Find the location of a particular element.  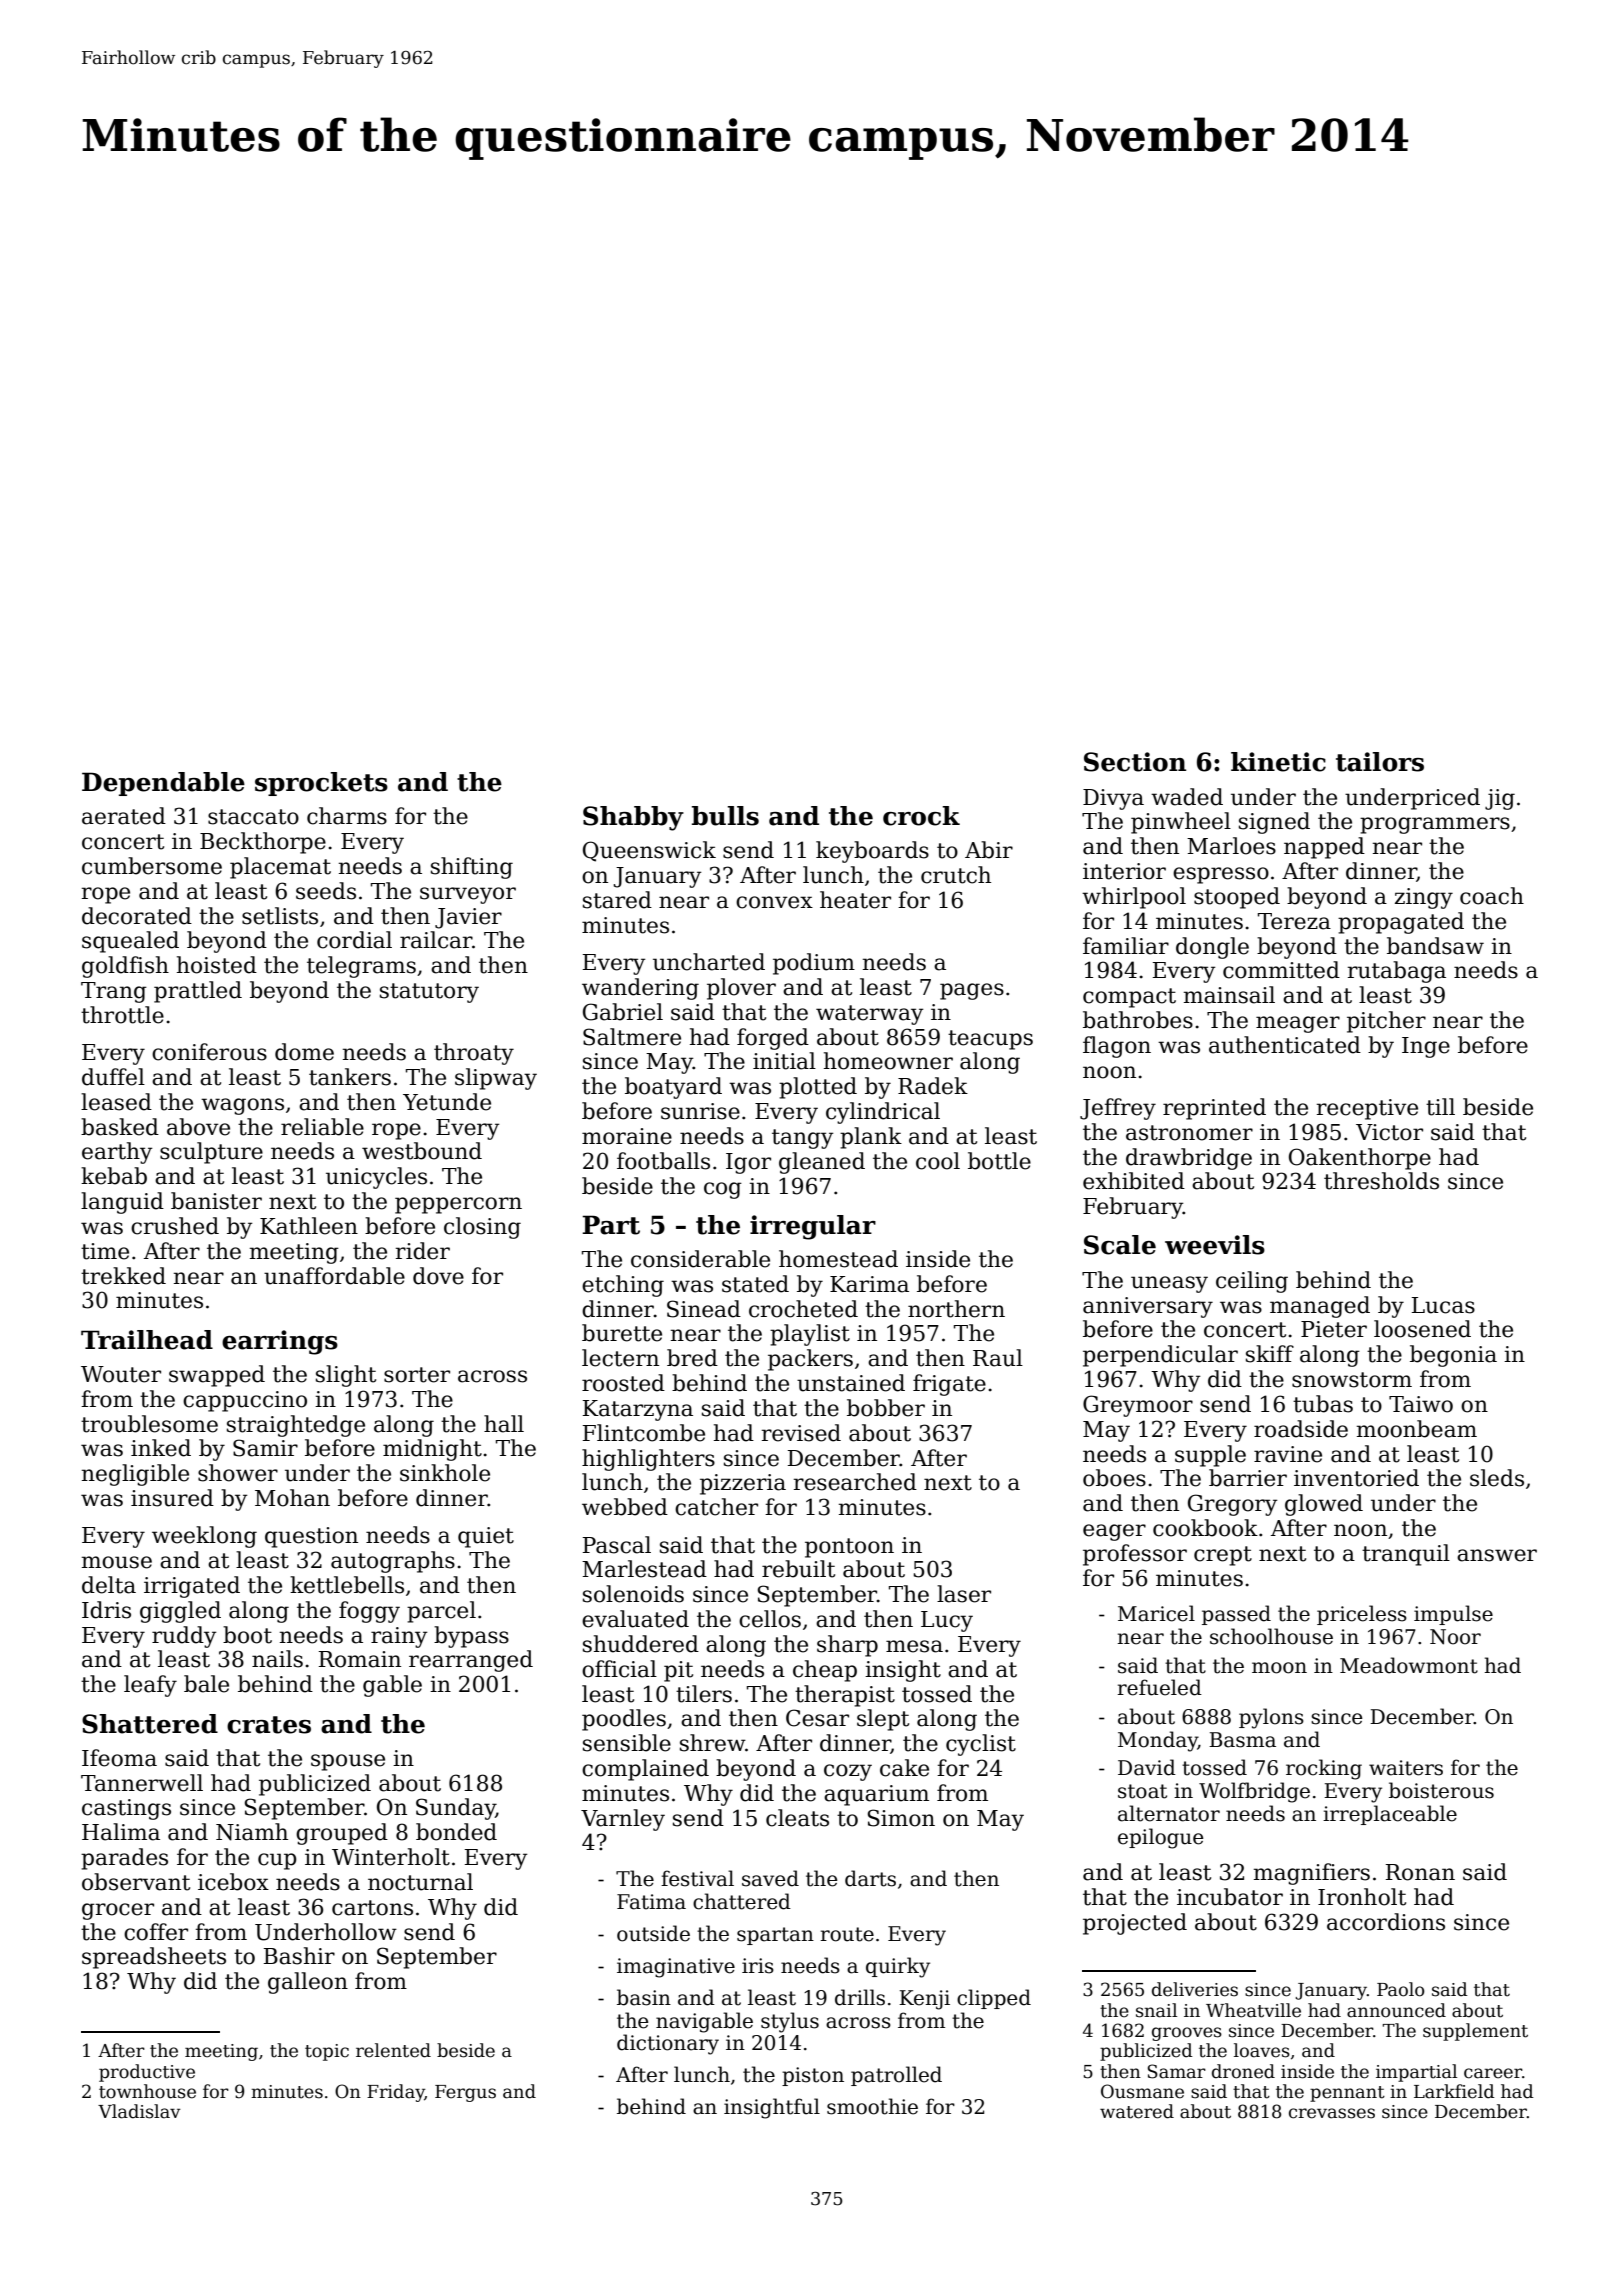

cool is located at coordinates (938, 1161).
